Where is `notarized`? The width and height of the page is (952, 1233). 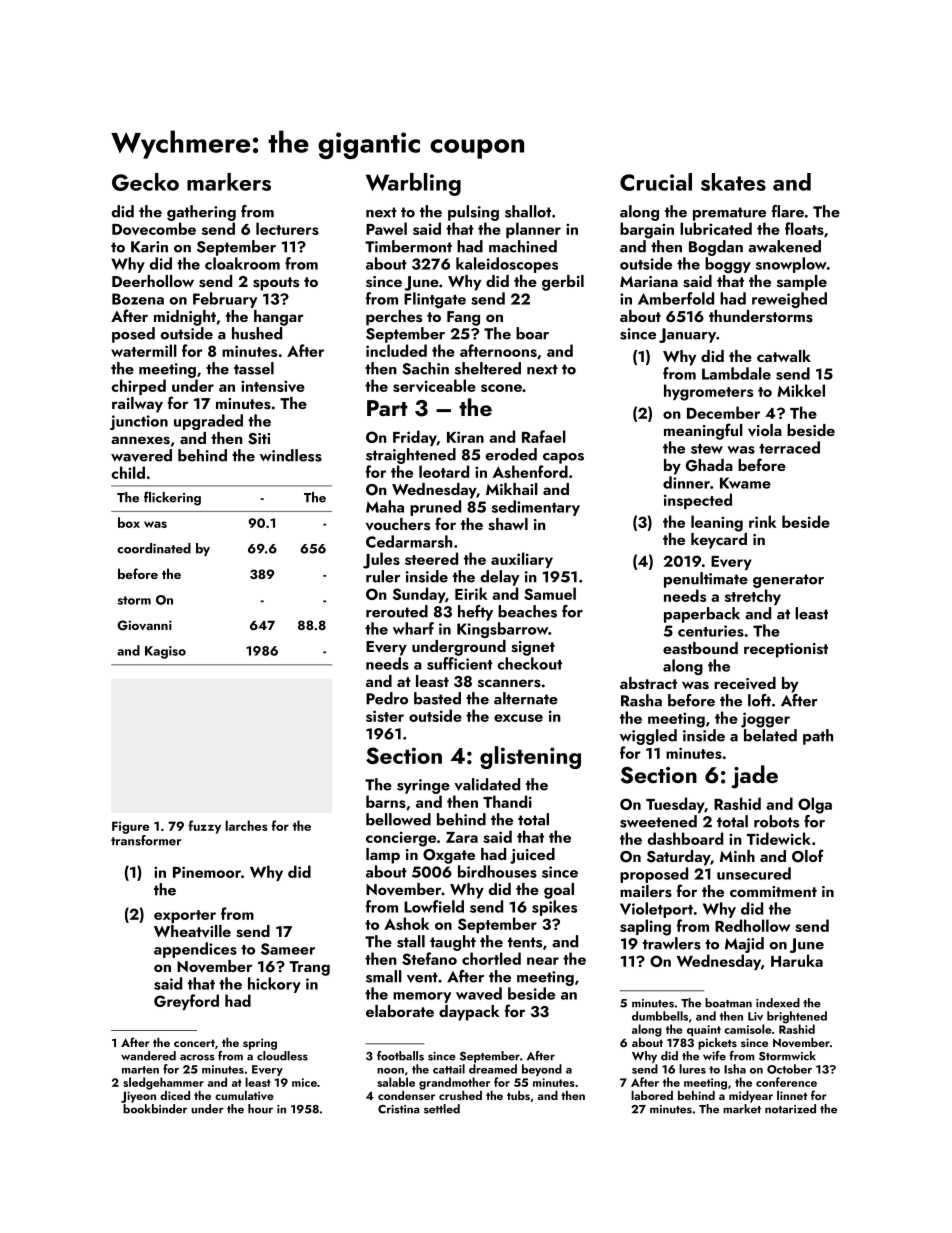
notarized is located at coordinates (790, 1109).
